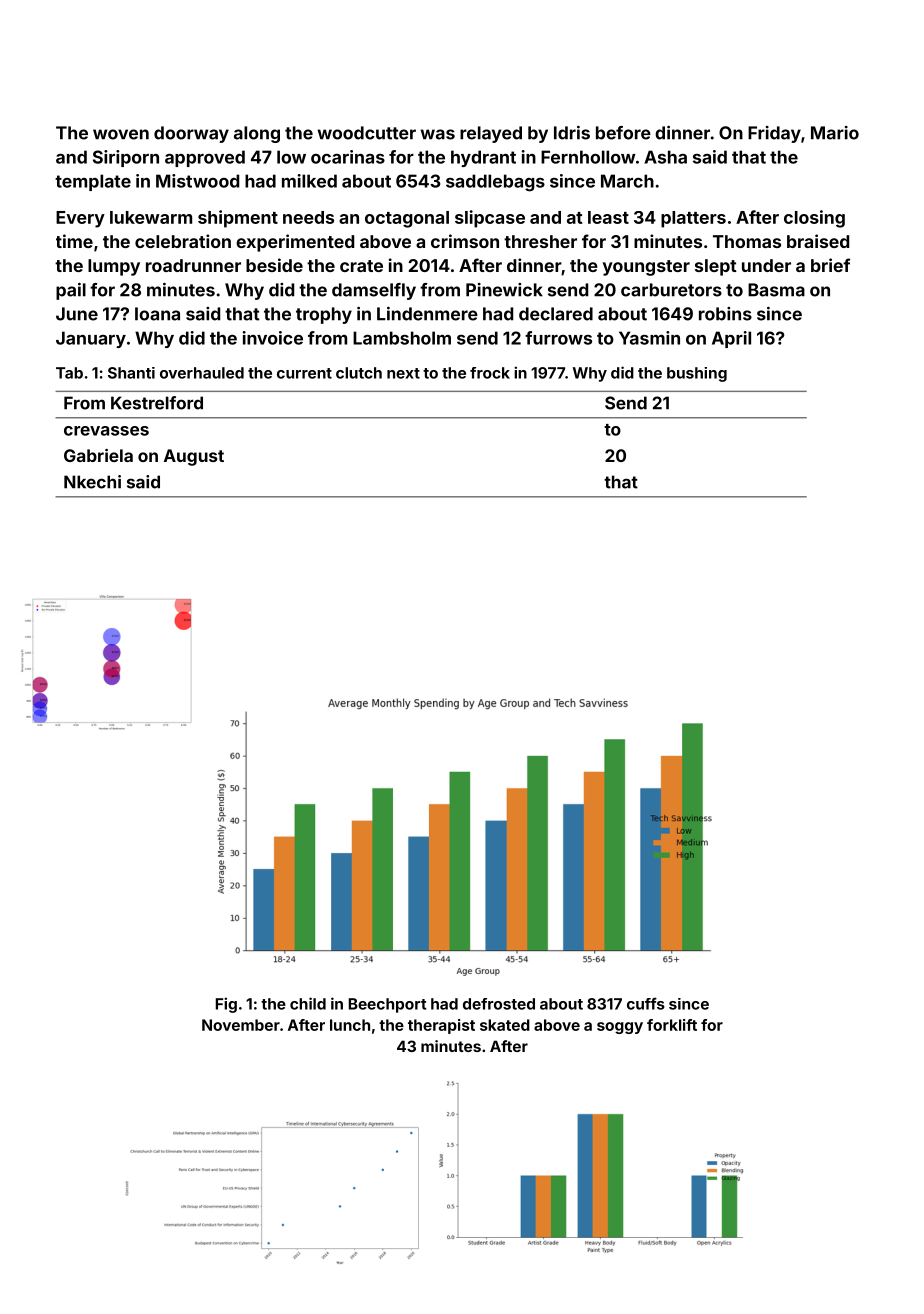 Image resolution: width=924 pixels, height=1314 pixels. What do you see at coordinates (273, 338) in the document?
I see `invoice` at bounding box center [273, 338].
